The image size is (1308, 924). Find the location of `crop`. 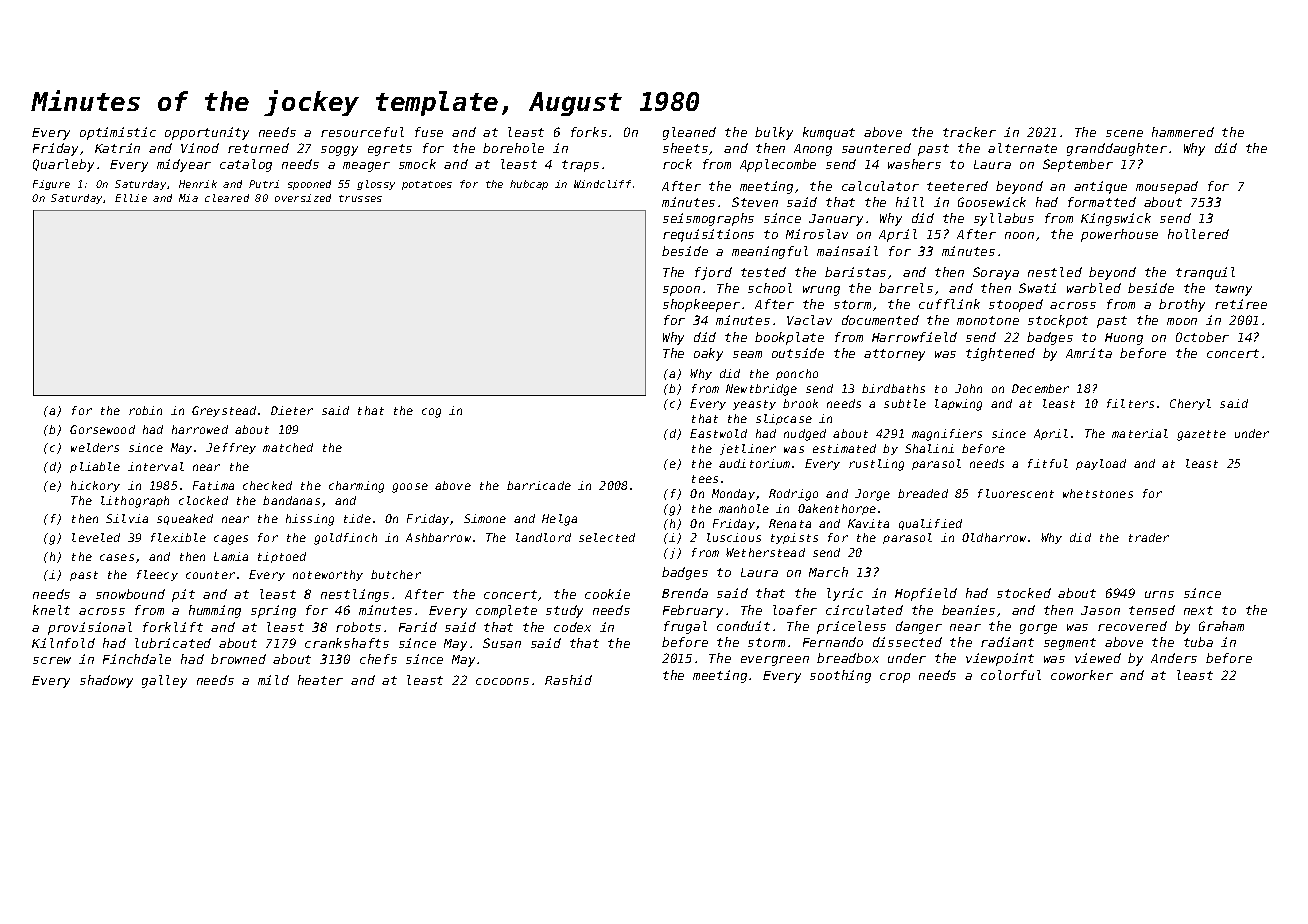

crop is located at coordinates (895, 678).
